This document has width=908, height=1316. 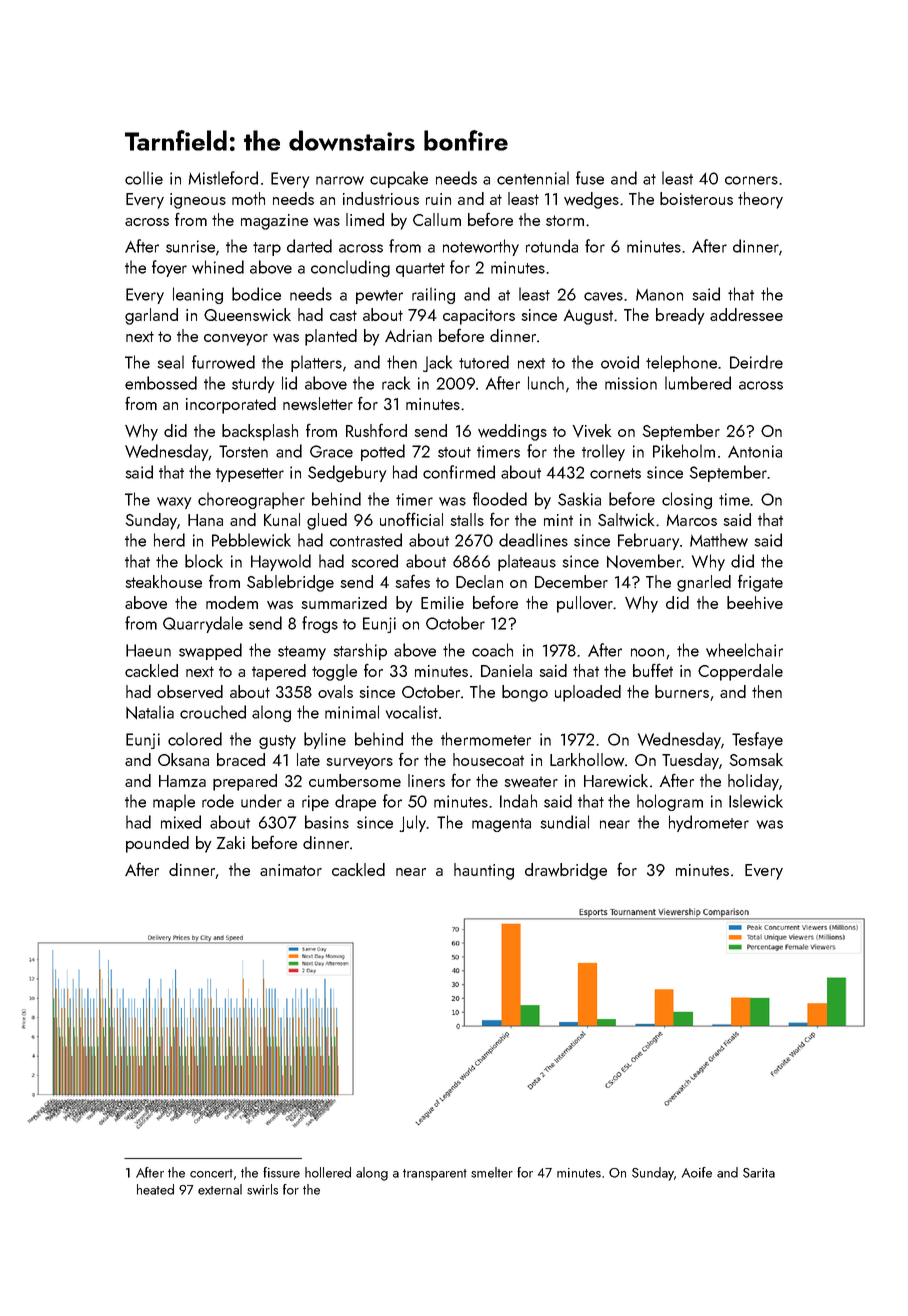 What do you see at coordinates (281, 1172) in the document?
I see `fissure` at bounding box center [281, 1172].
